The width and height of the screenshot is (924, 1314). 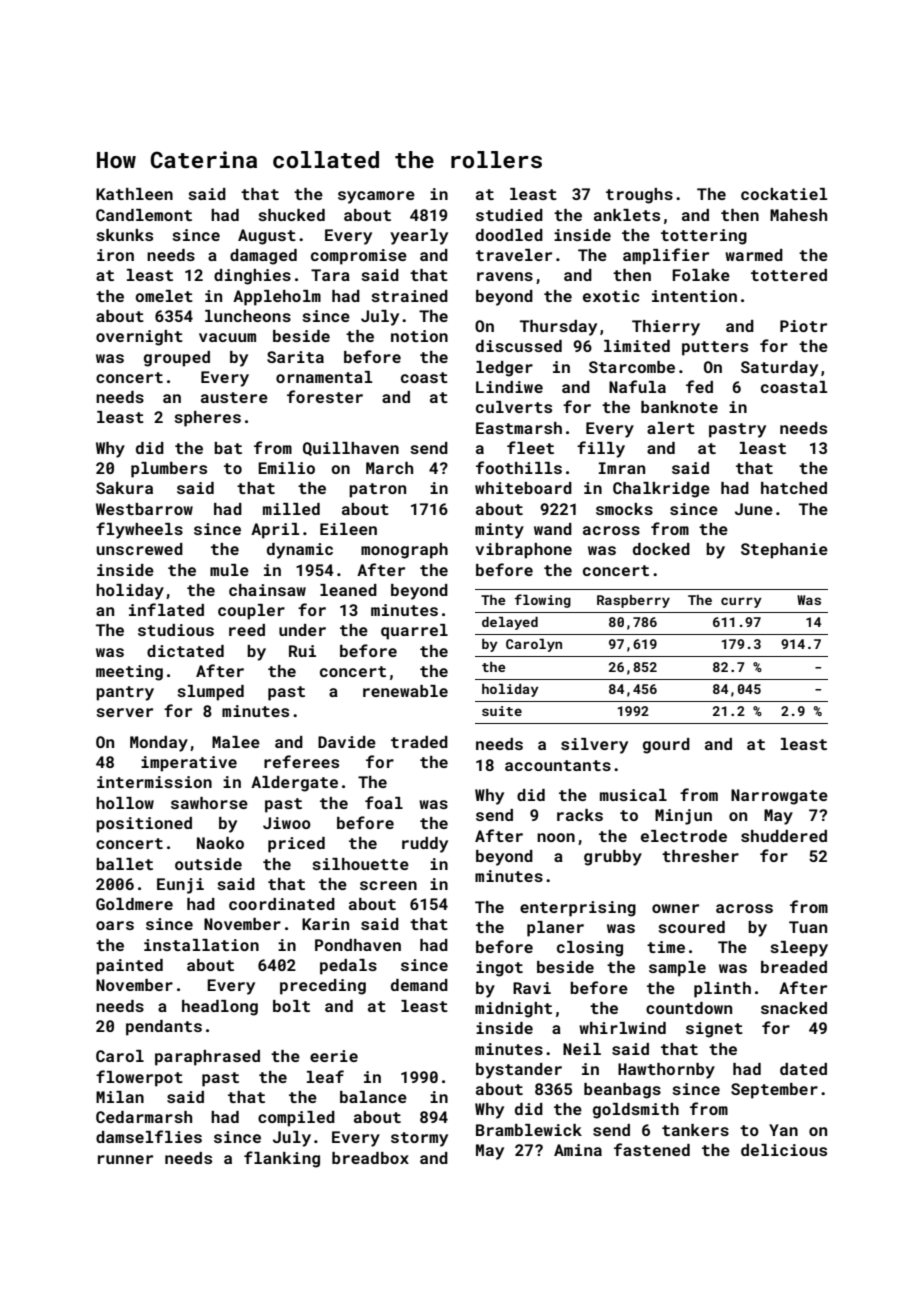 What do you see at coordinates (624, 509) in the screenshot?
I see `smocks` at bounding box center [624, 509].
